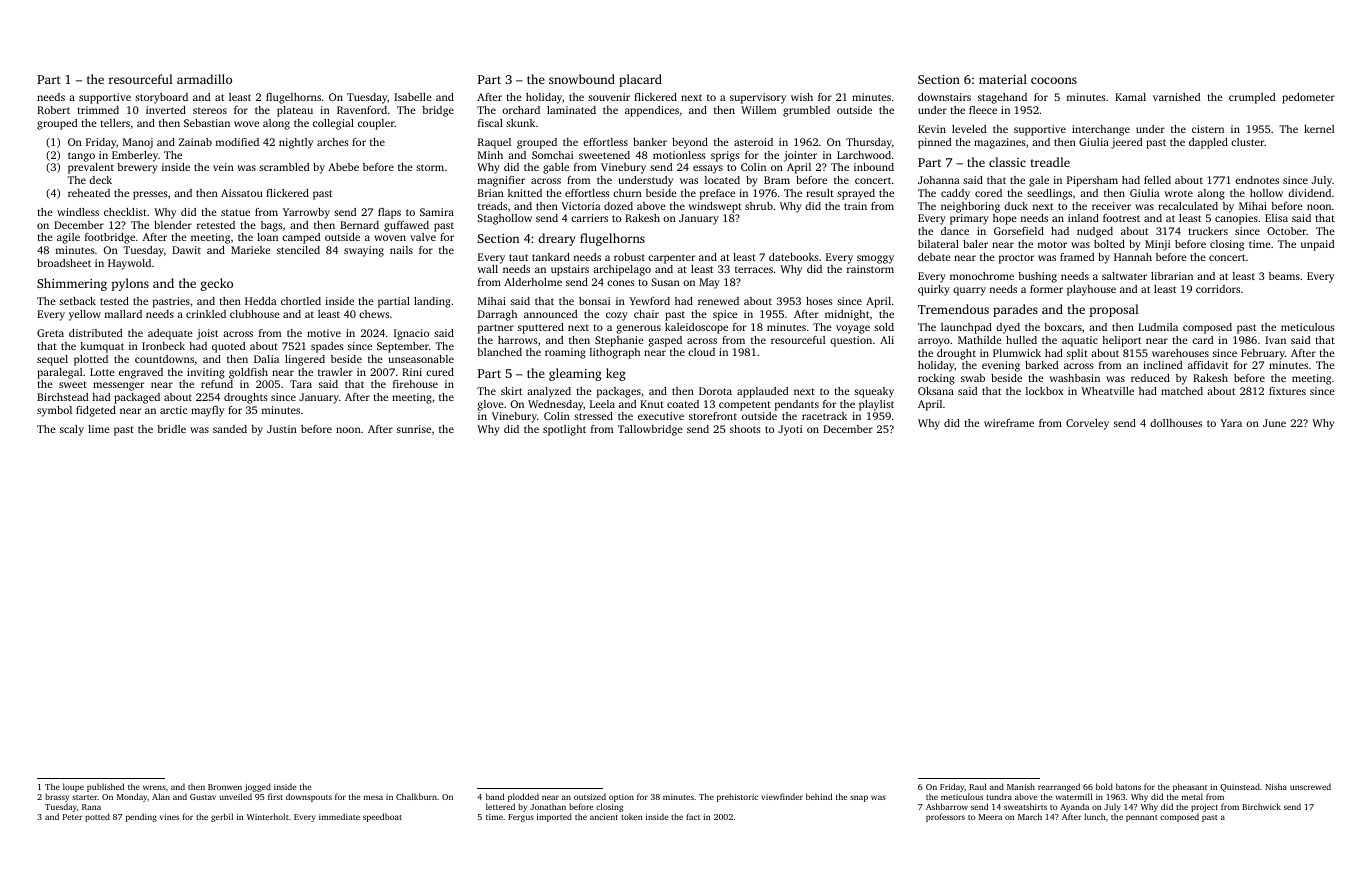 This document has width=1372, height=887. Describe the element at coordinates (582, 79) in the document. I see `snowbound` at that location.
